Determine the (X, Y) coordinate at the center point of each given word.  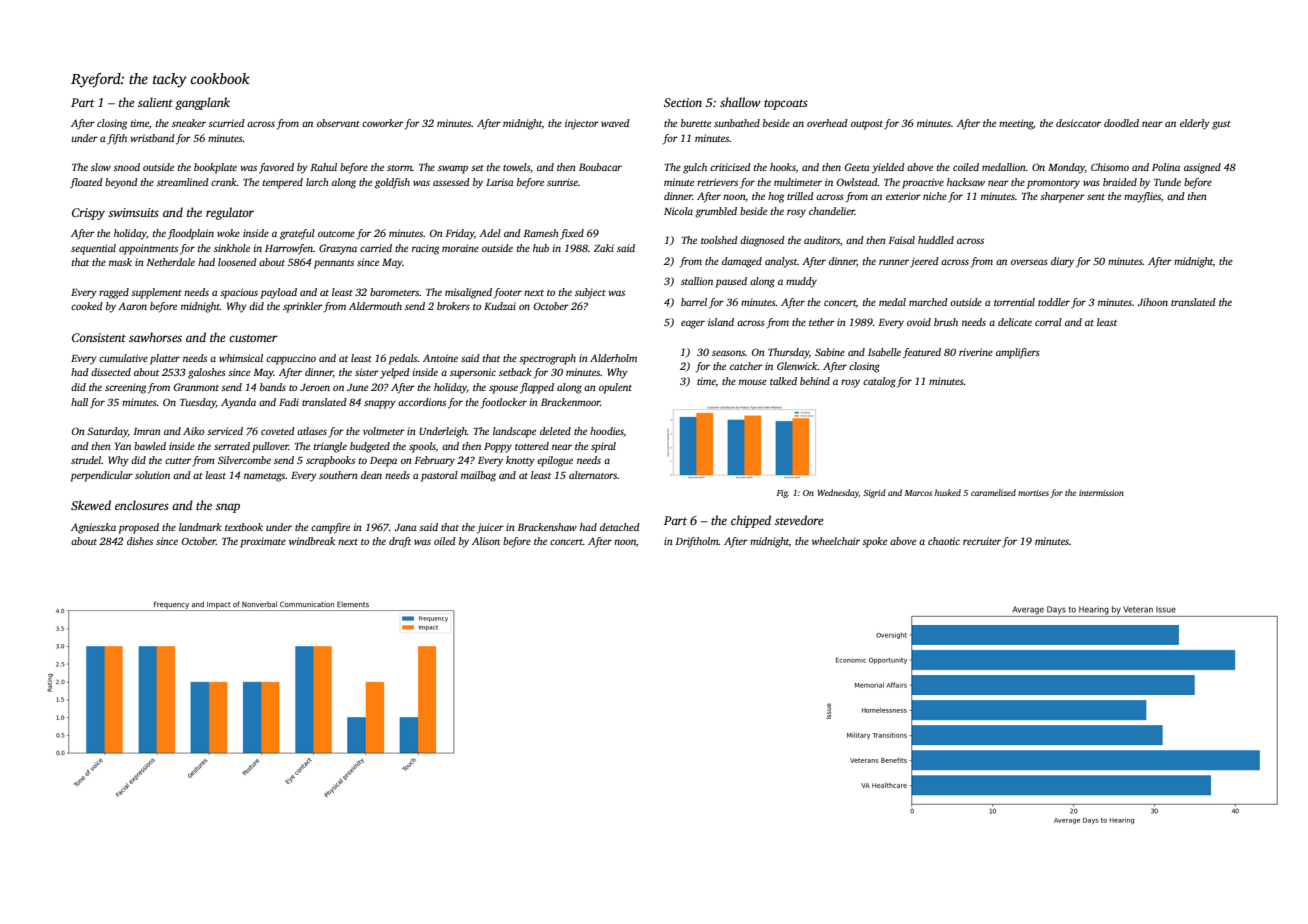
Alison (486, 541)
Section (683, 102)
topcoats (786, 104)
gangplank (202, 103)
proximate (263, 542)
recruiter (982, 541)
